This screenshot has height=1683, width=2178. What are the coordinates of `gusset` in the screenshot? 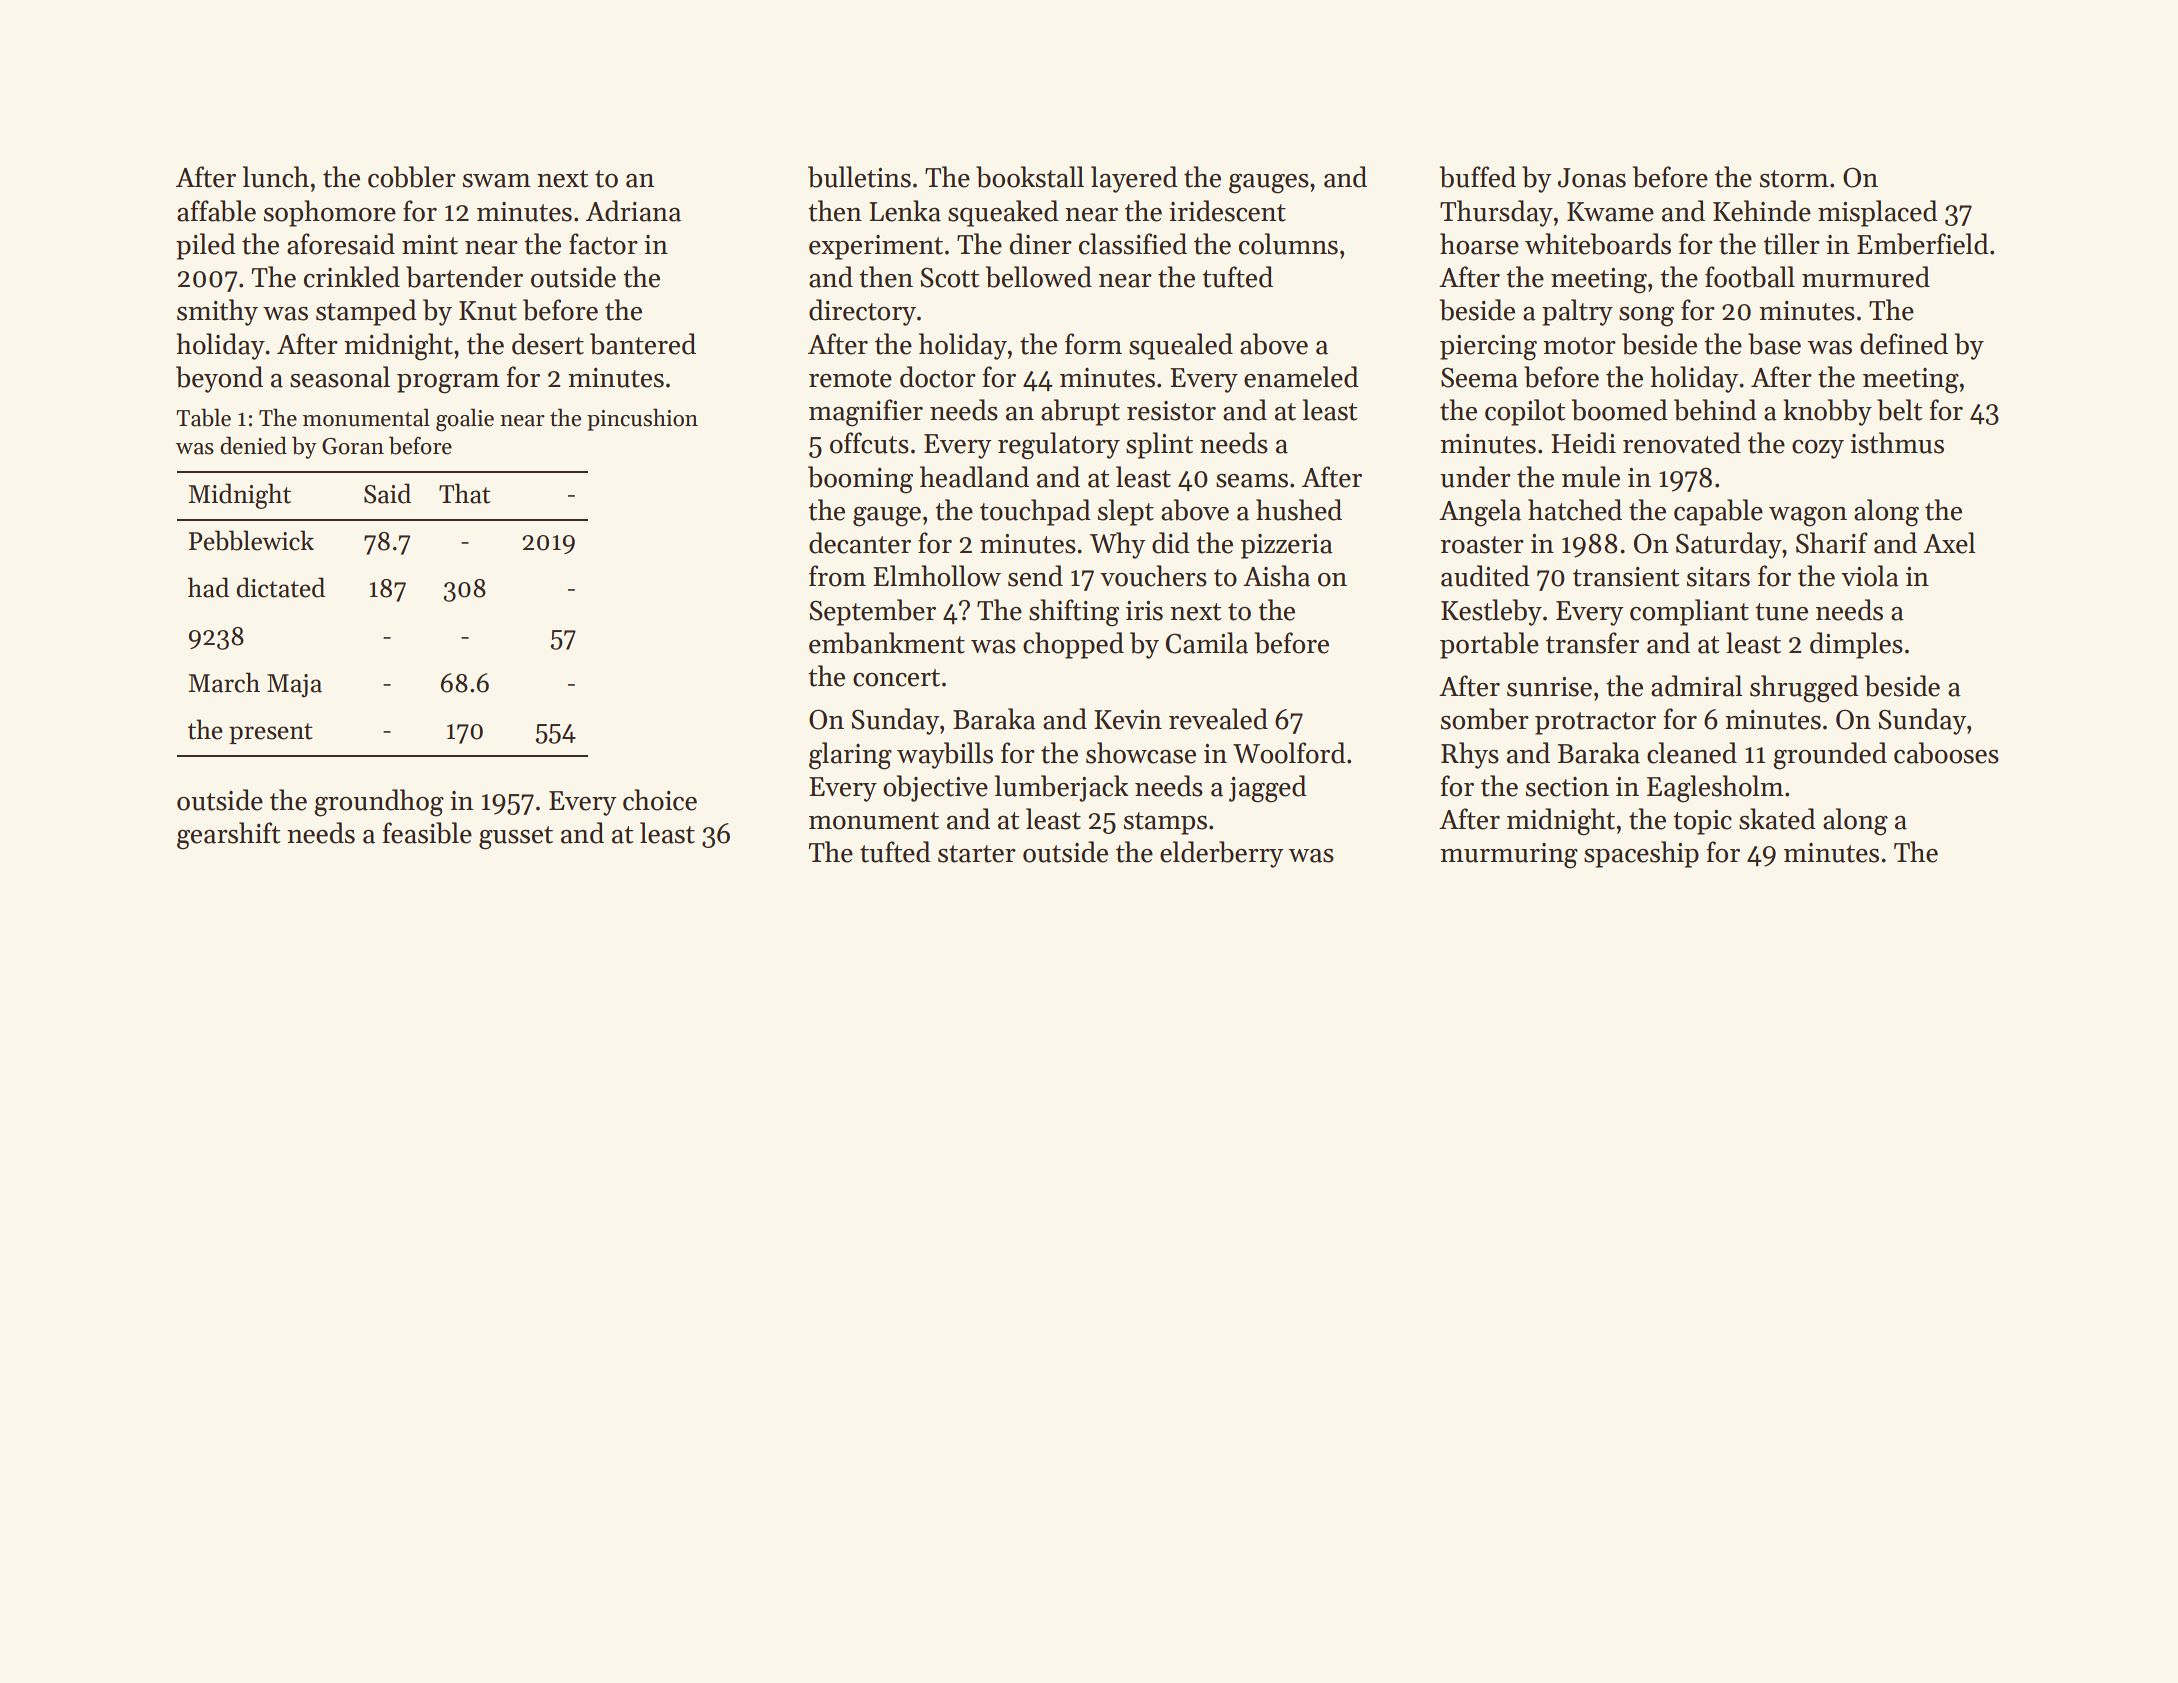 It's located at (516, 838).
